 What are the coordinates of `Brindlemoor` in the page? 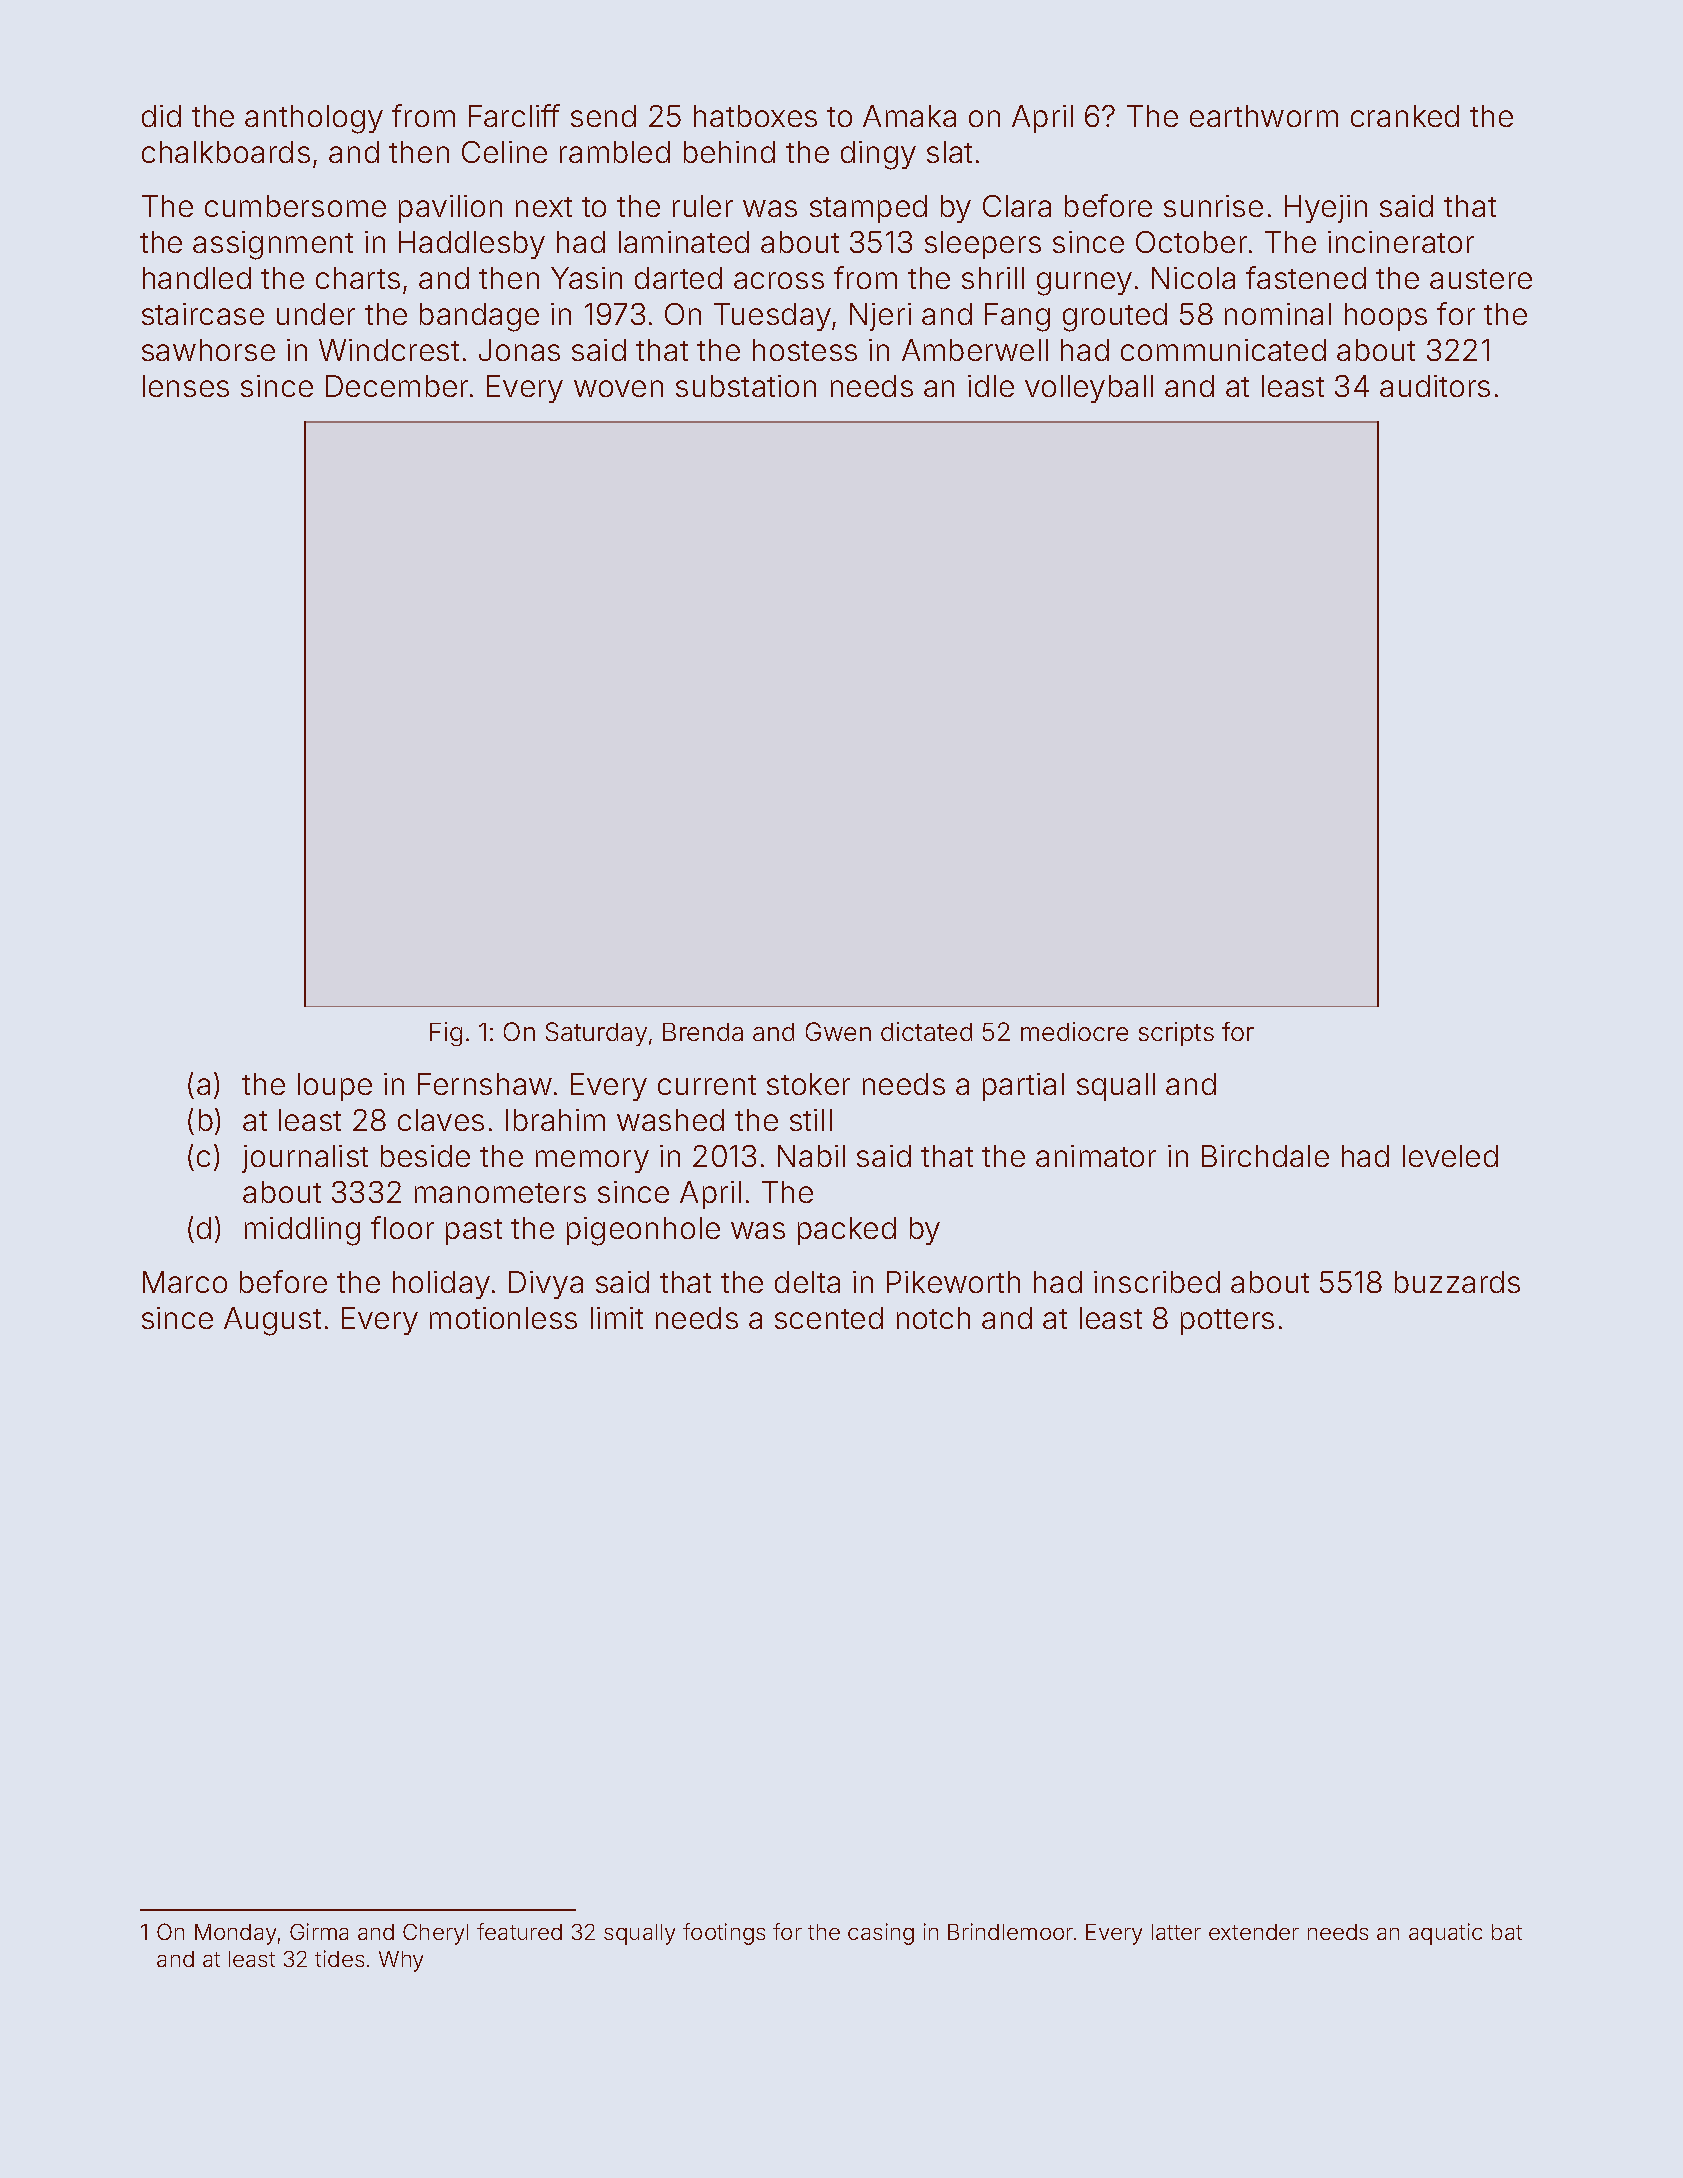 It's located at (1010, 1931).
